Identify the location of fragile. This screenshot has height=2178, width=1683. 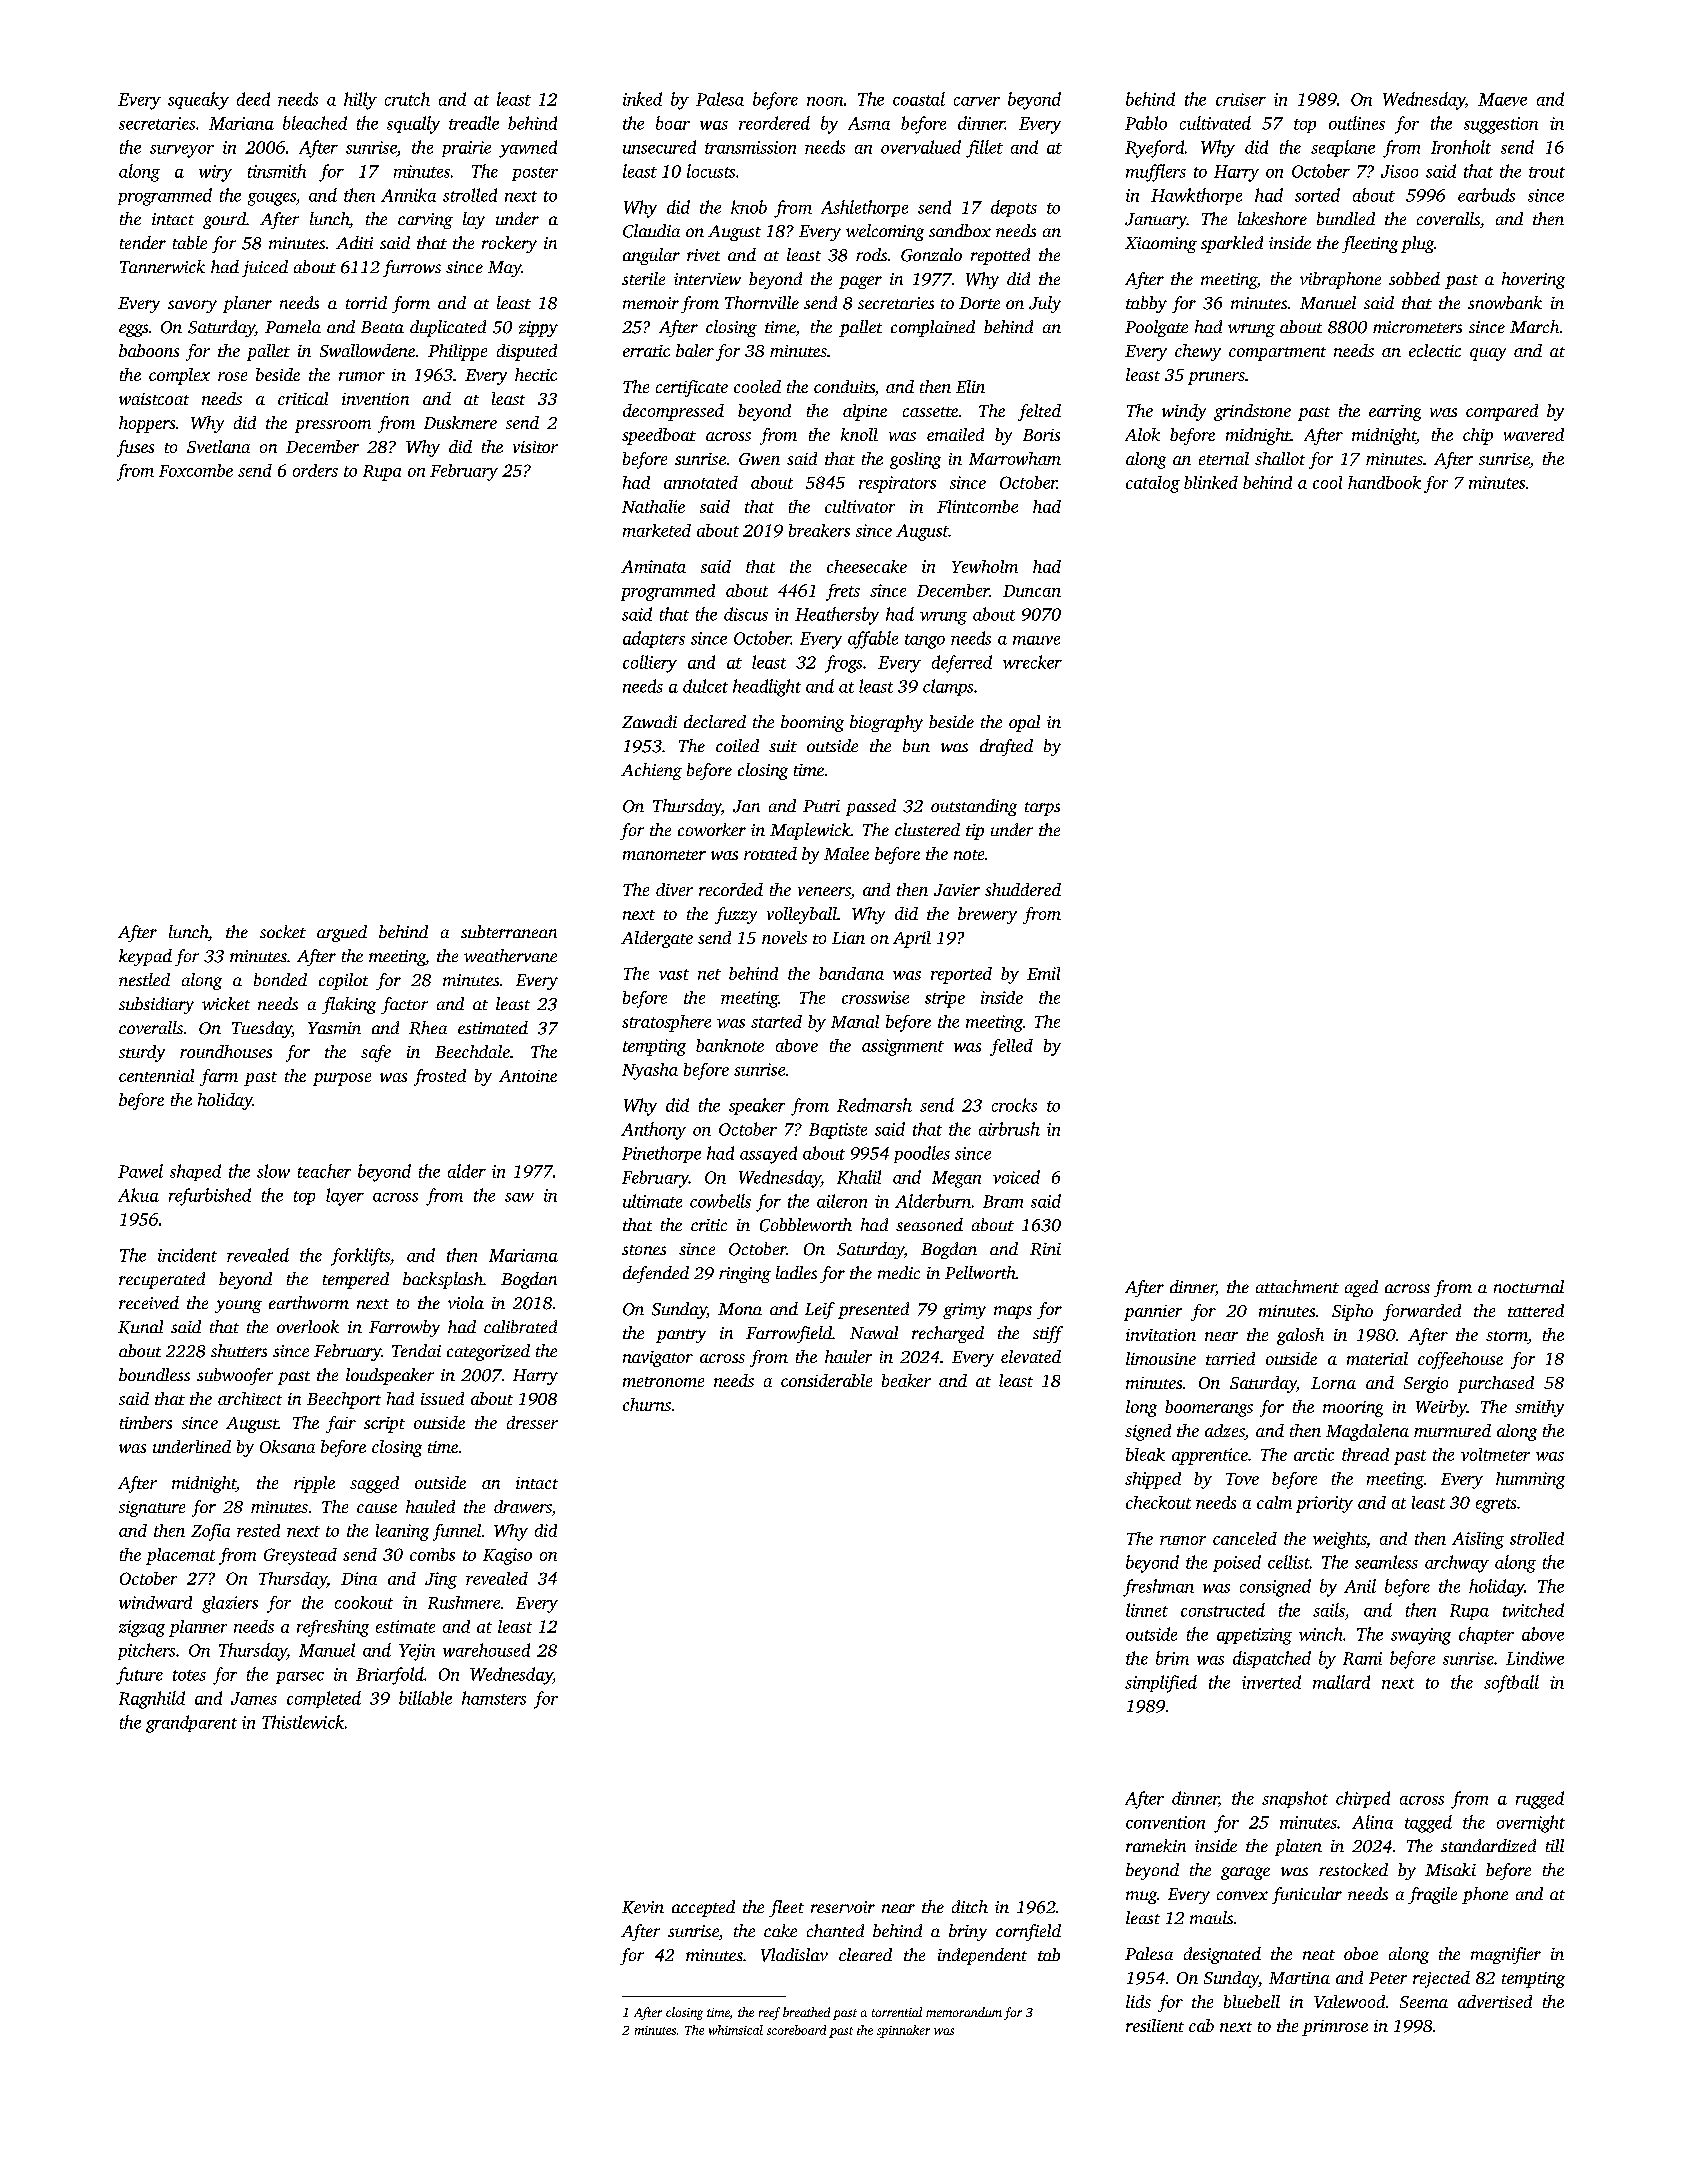
(1432, 1895).
